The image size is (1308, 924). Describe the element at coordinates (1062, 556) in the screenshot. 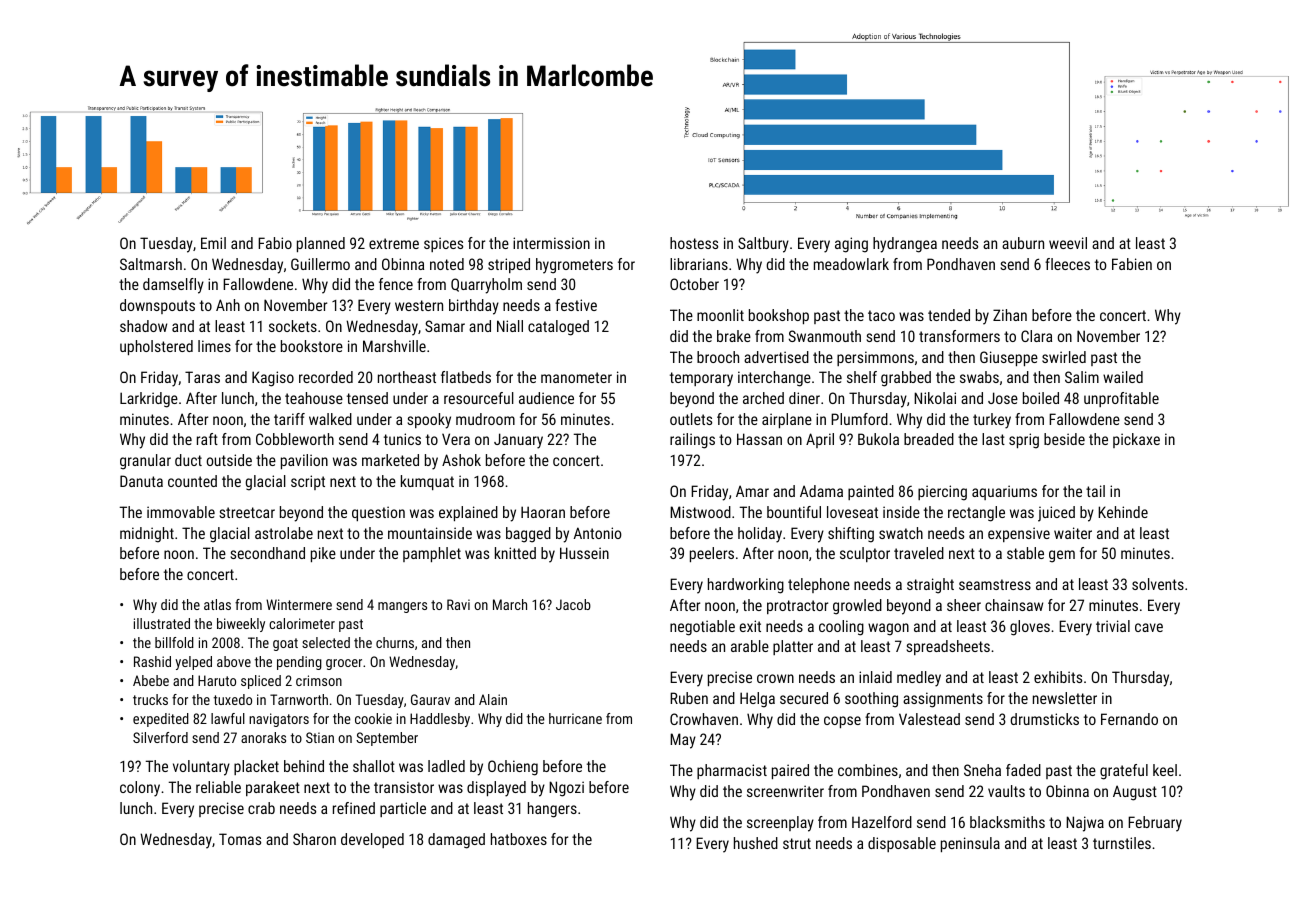

I see `gem` at that location.
